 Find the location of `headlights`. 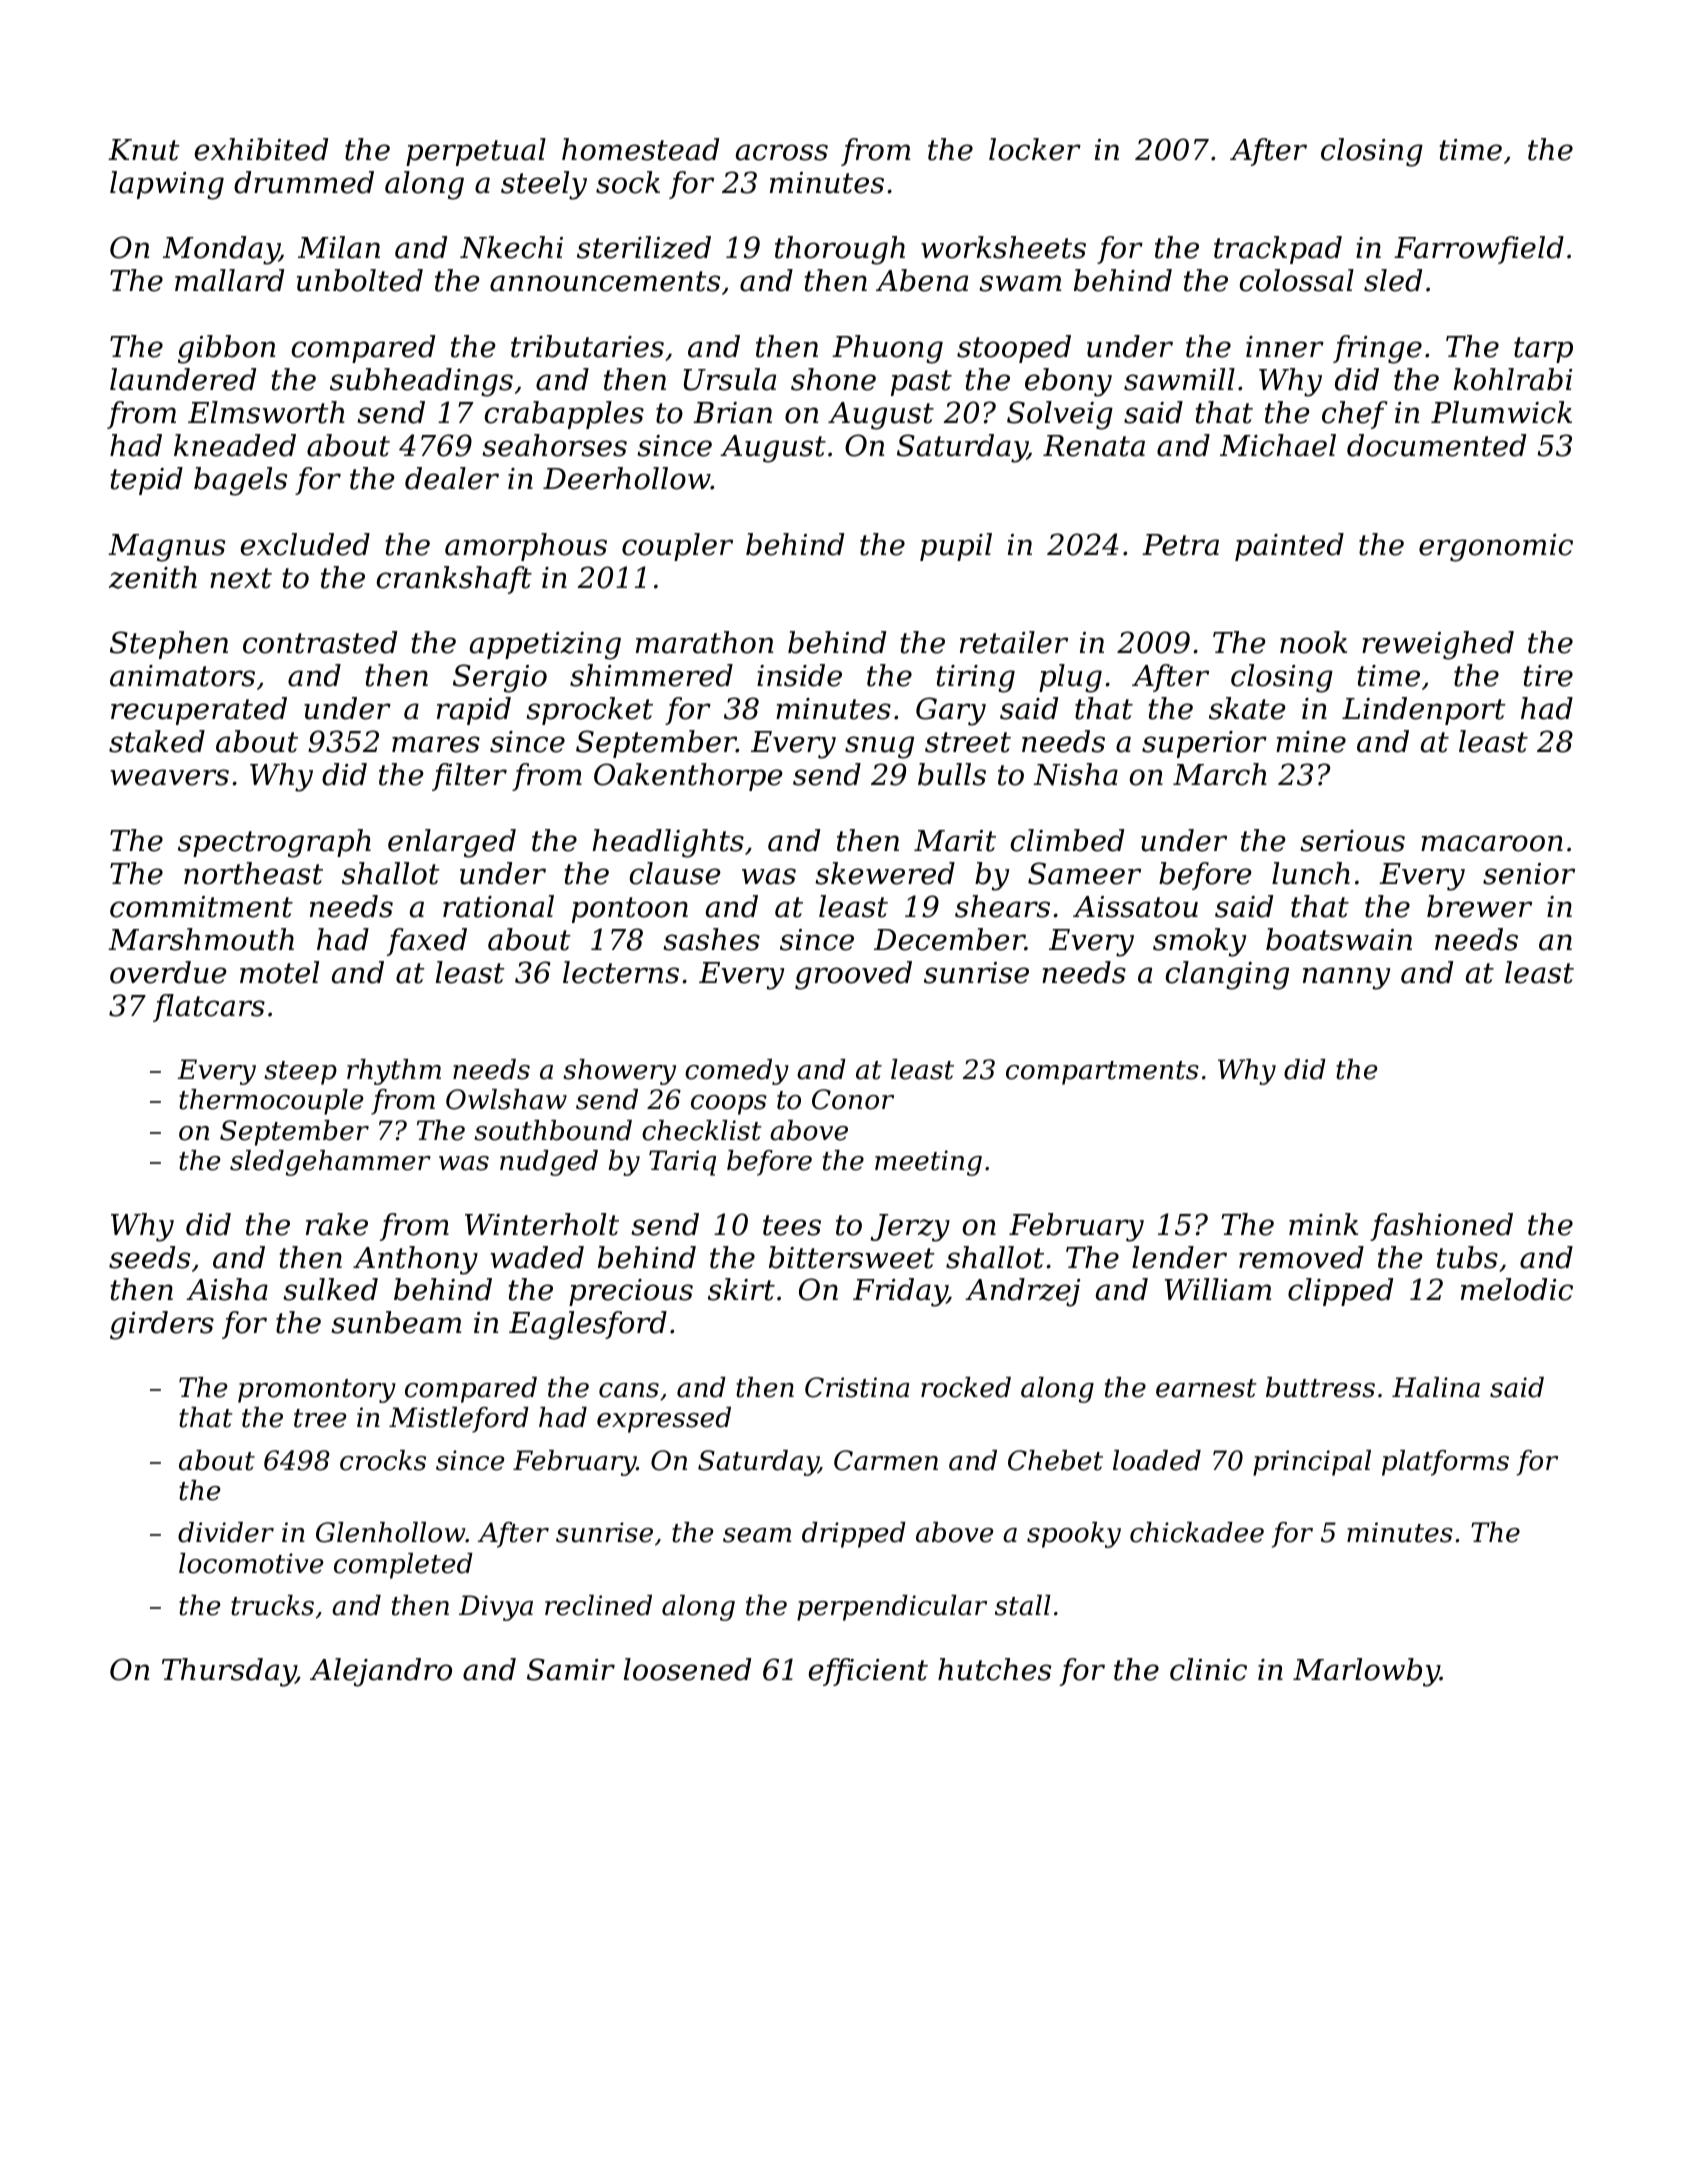

headlights is located at coordinates (668, 843).
